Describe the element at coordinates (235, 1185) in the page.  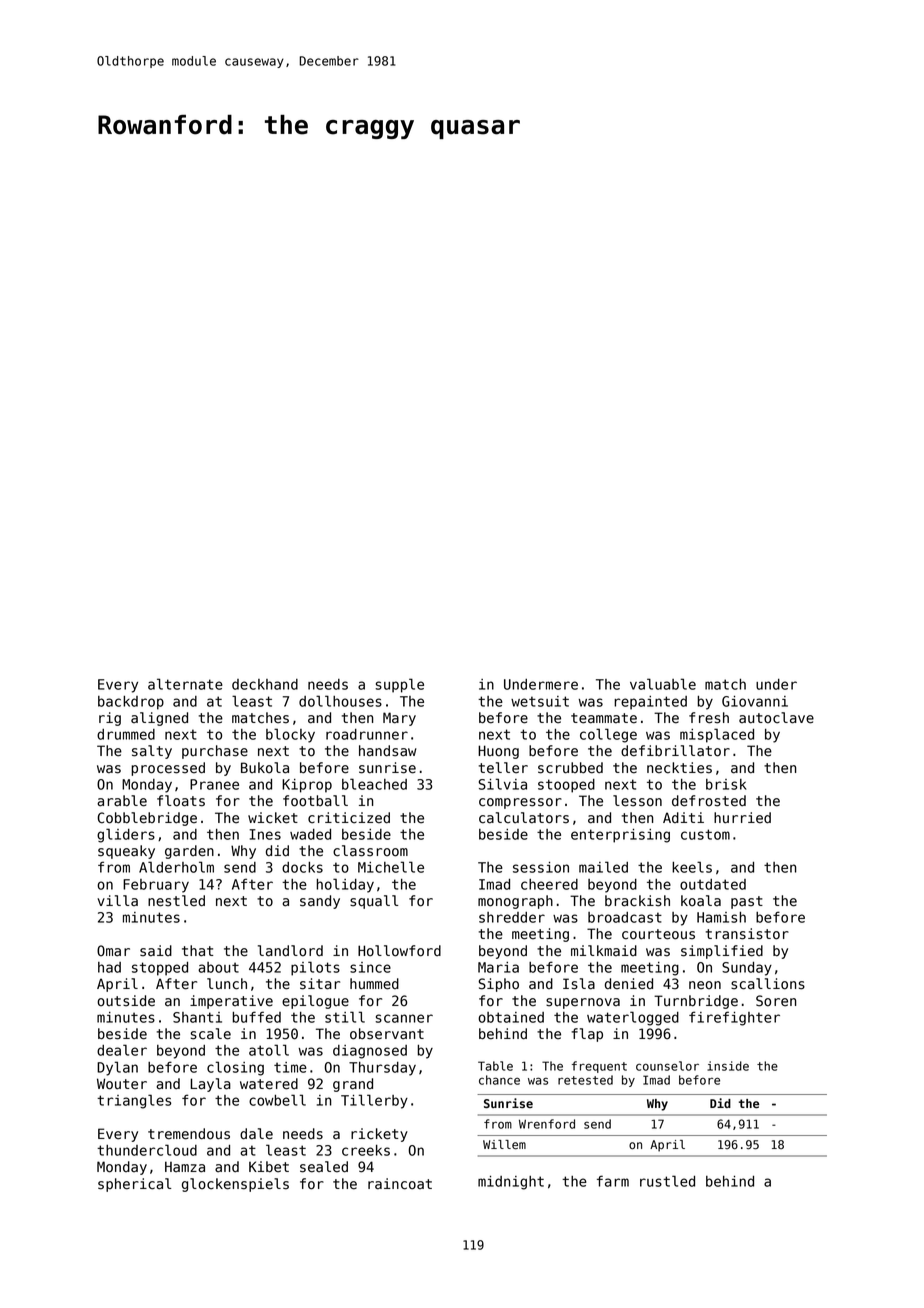
I see `glockenspiels` at that location.
